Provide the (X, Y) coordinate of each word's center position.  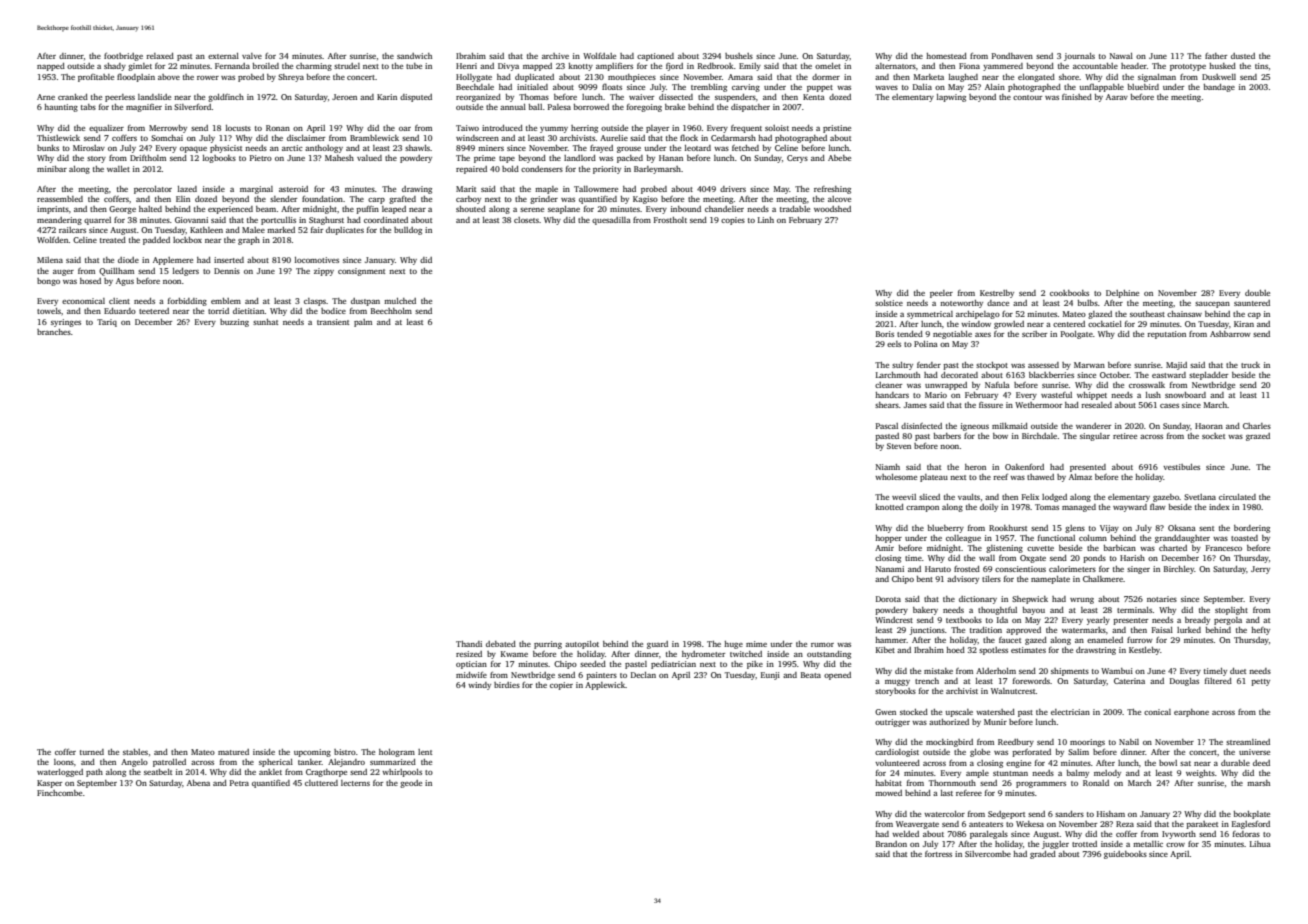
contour (1027, 97)
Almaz (1080, 477)
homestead (946, 56)
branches (54, 332)
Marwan (1089, 365)
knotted (889, 507)
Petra (239, 783)
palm (363, 323)
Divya (508, 67)
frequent (746, 129)
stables (135, 752)
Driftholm (148, 158)
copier (561, 686)
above (169, 77)
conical (1157, 712)
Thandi (469, 644)
